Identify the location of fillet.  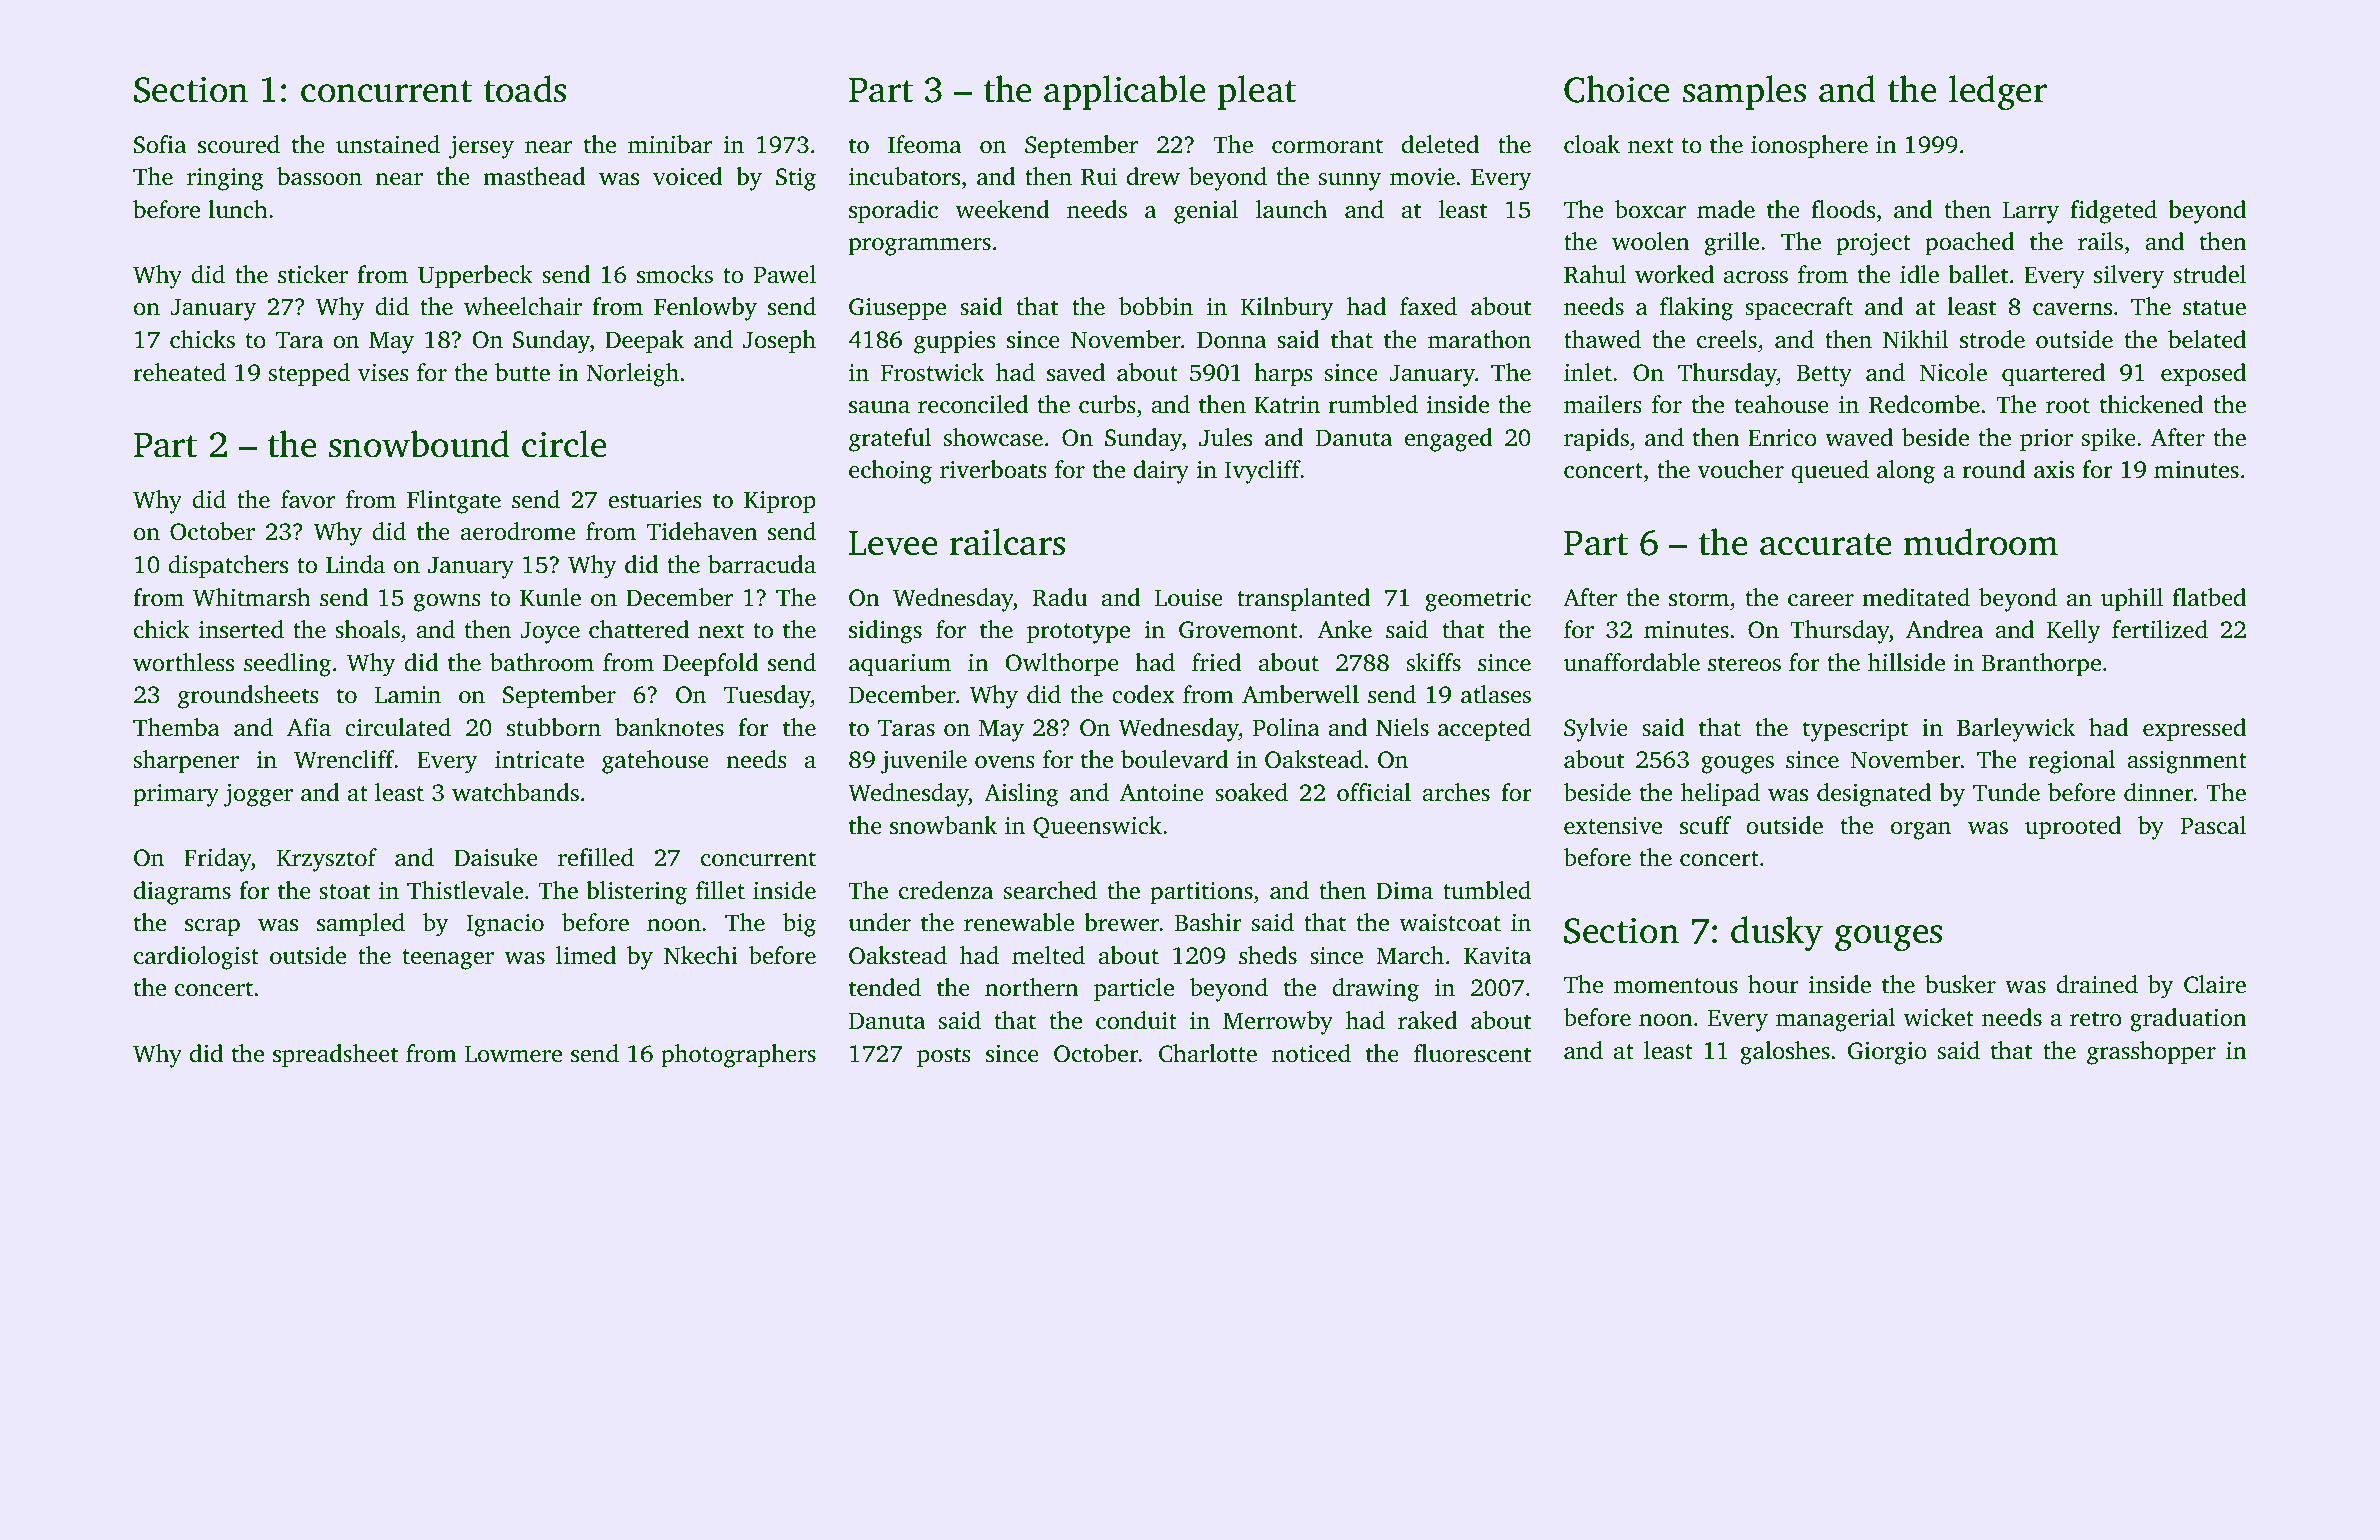
(720, 890).
